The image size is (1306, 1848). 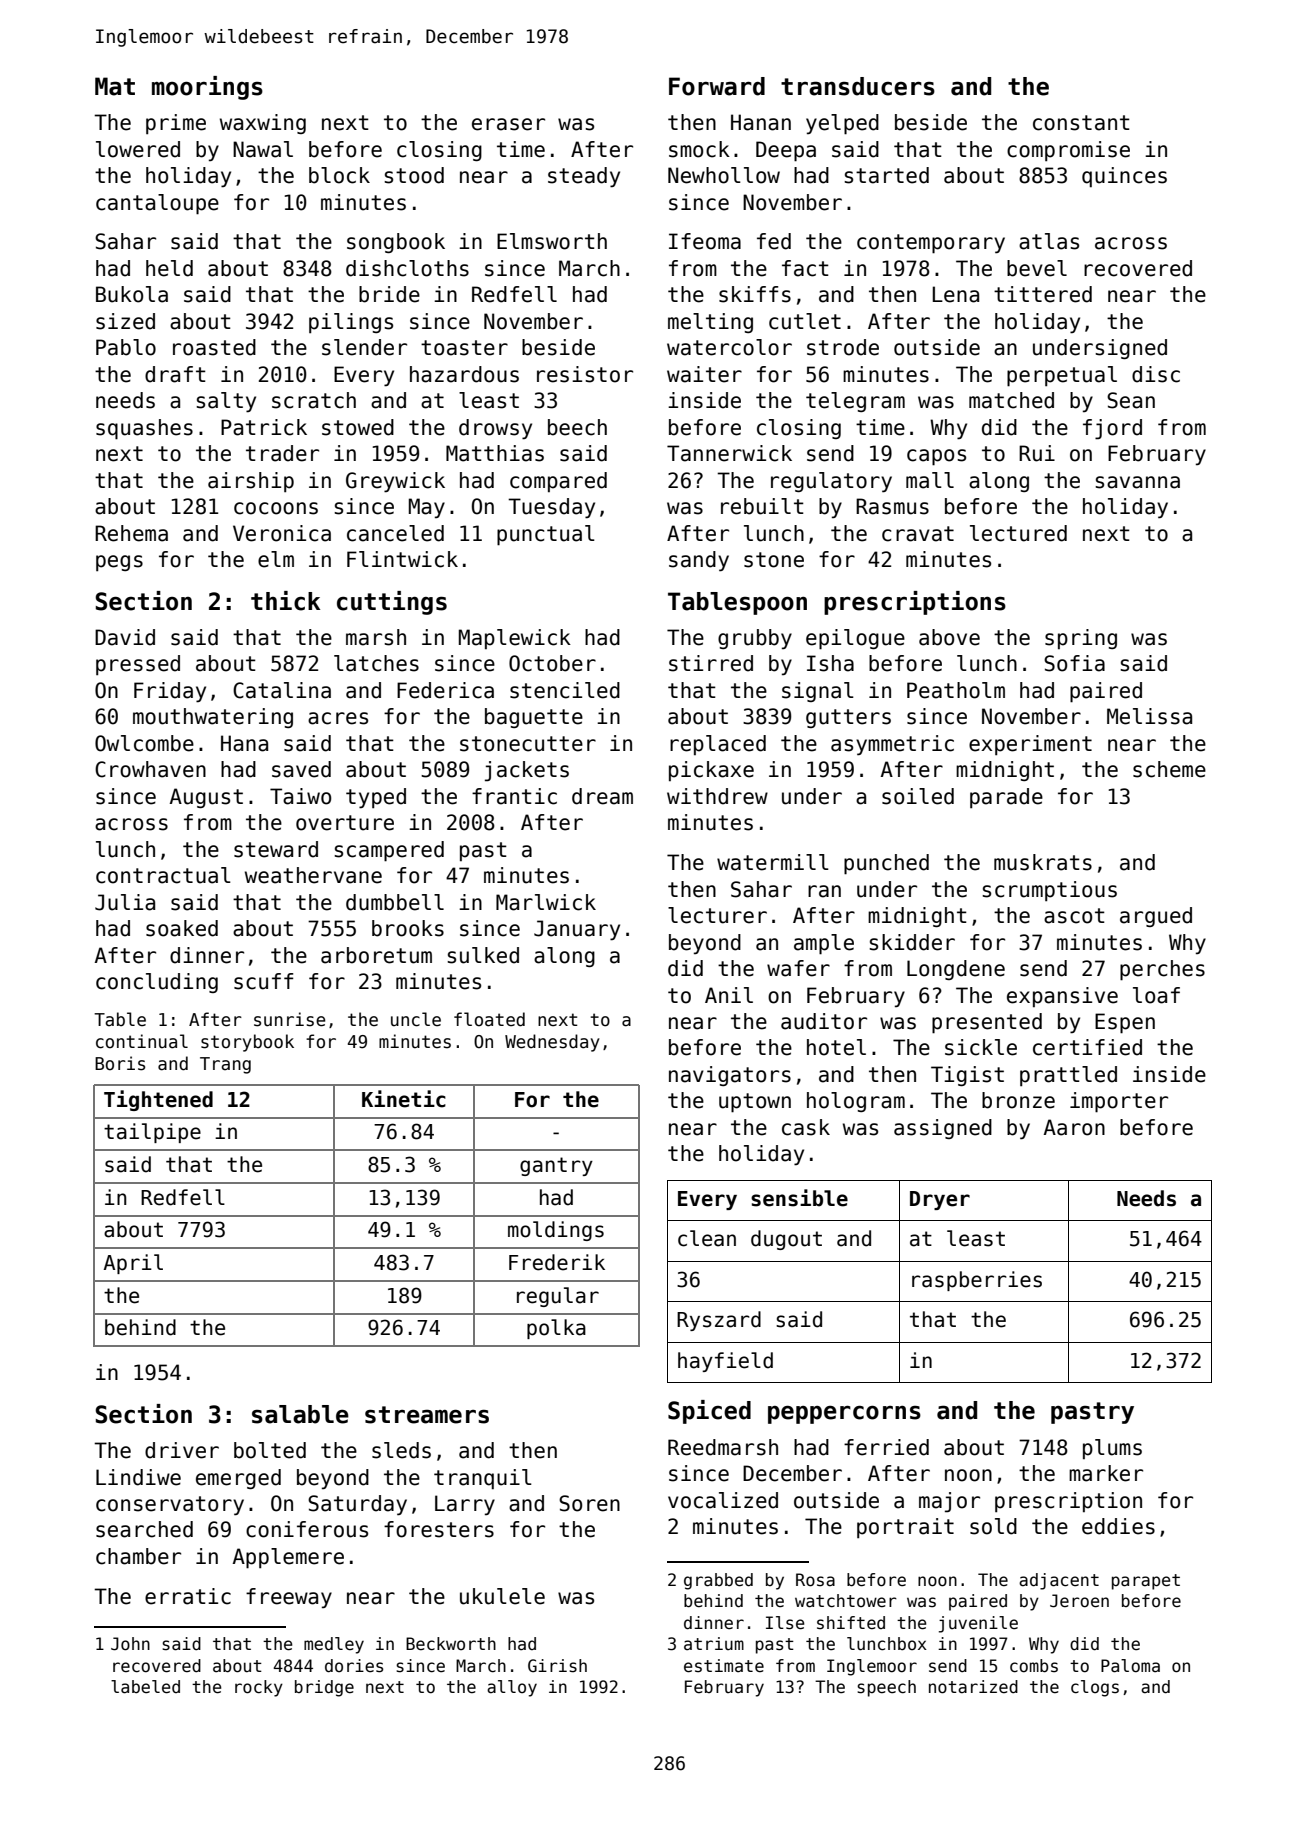 I want to click on eraser, so click(x=508, y=124).
